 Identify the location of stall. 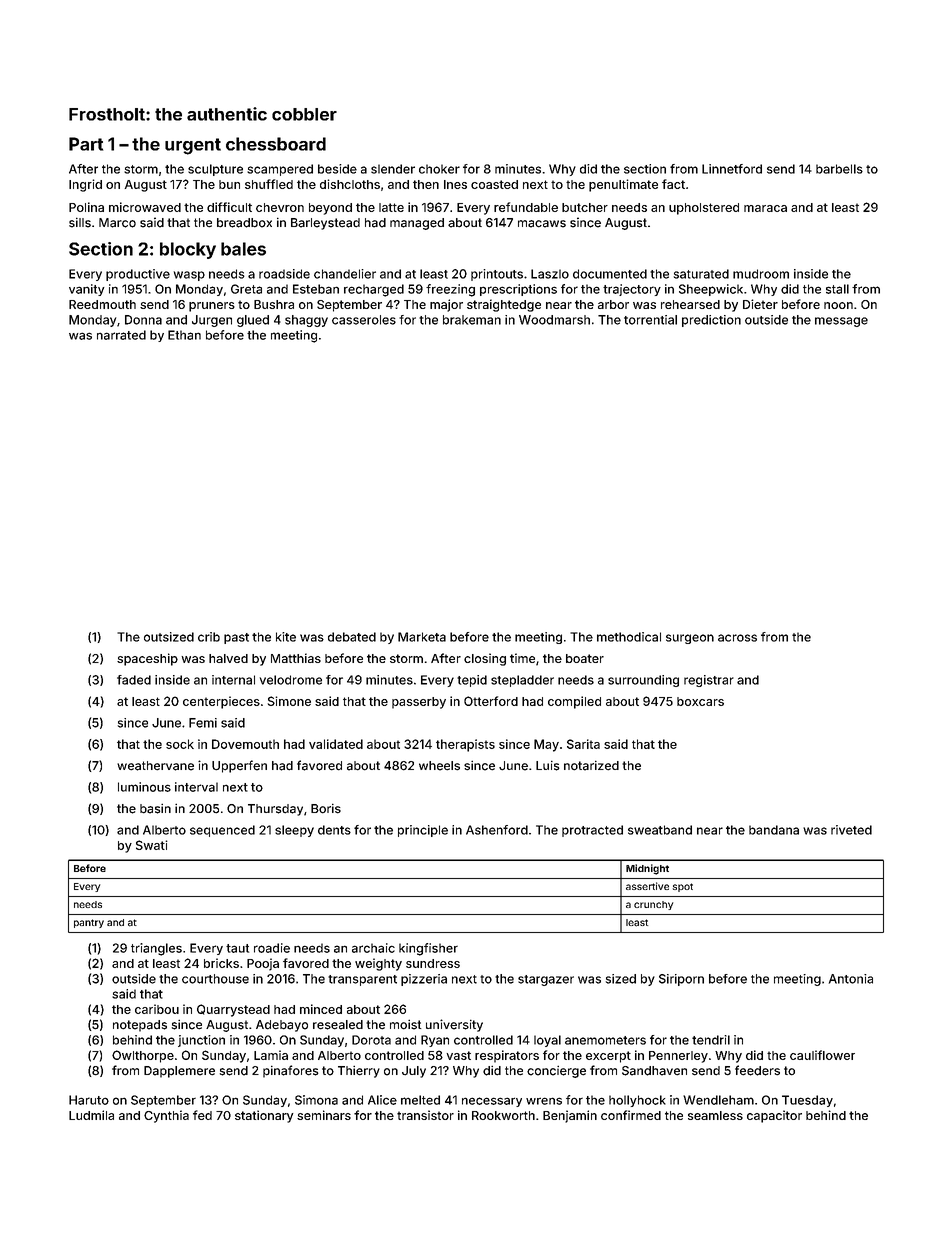
(837, 289).
